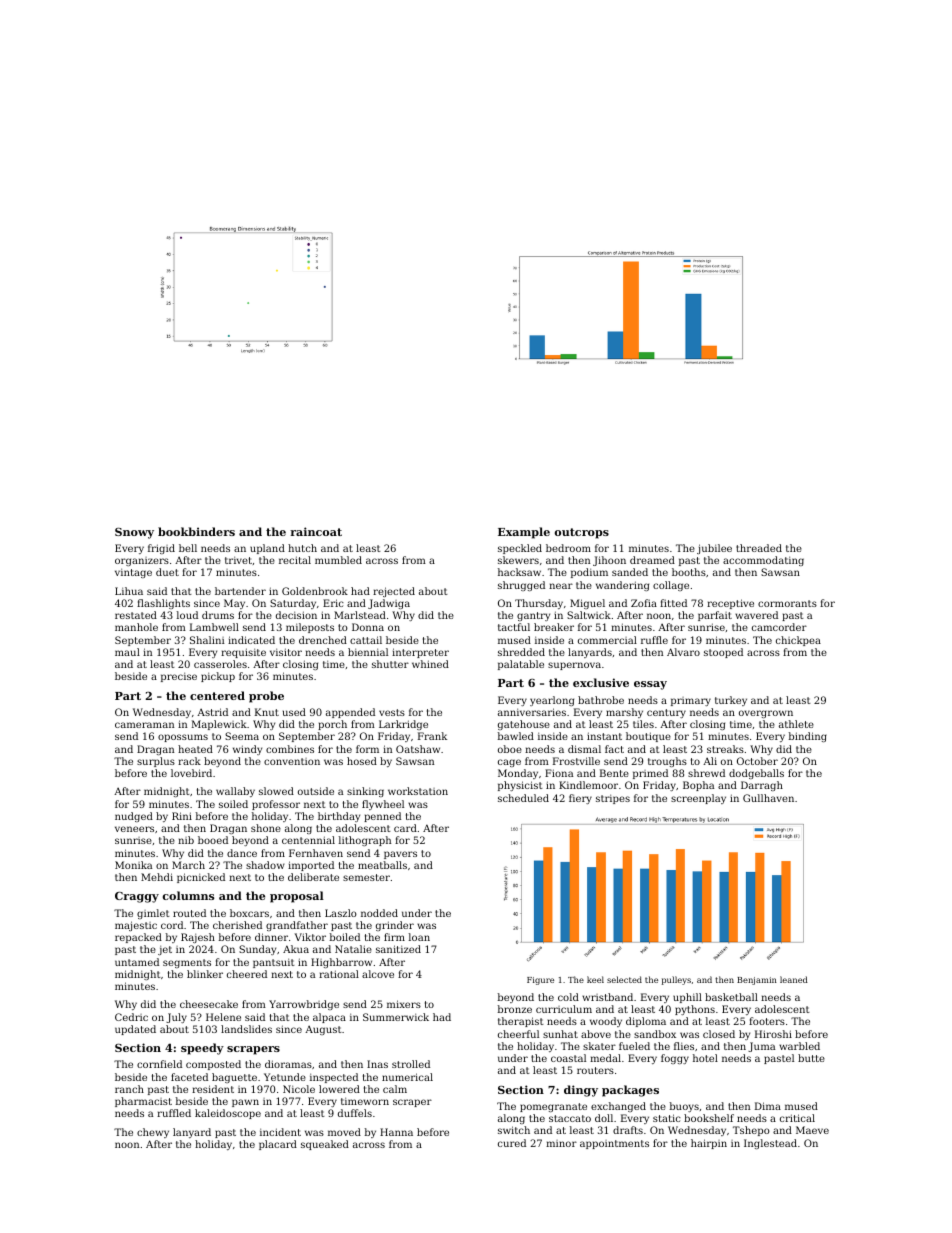 This page has width=952, height=1233. Describe the element at coordinates (725, 749) in the page. I see `streaks` at that location.
